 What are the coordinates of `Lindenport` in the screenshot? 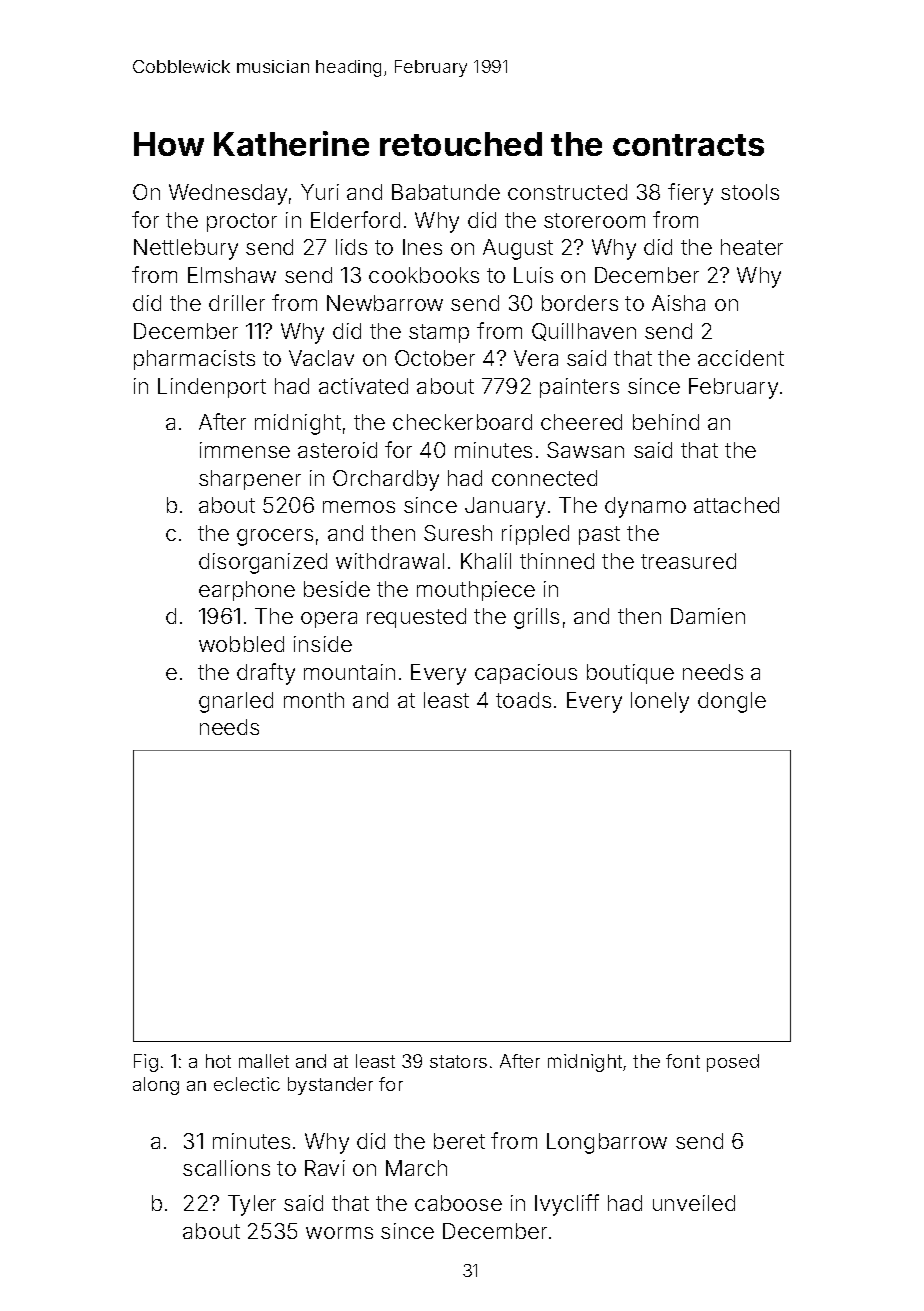 It's located at (212, 388).
